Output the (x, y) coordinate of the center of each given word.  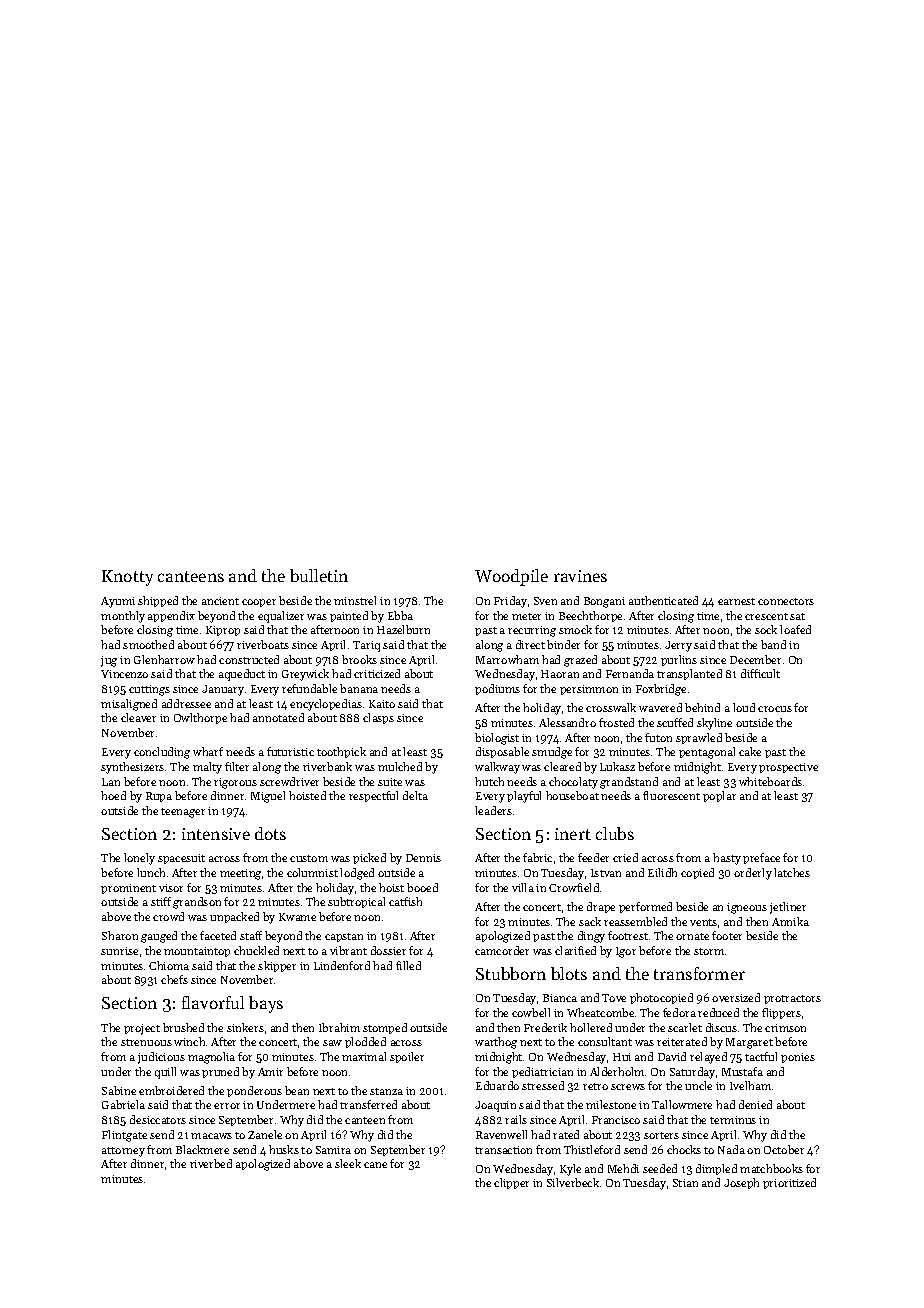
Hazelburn (403, 629)
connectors (786, 601)
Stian (685, 1183)
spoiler (407, 1057)
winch (189, 1041)
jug (109, 661)
